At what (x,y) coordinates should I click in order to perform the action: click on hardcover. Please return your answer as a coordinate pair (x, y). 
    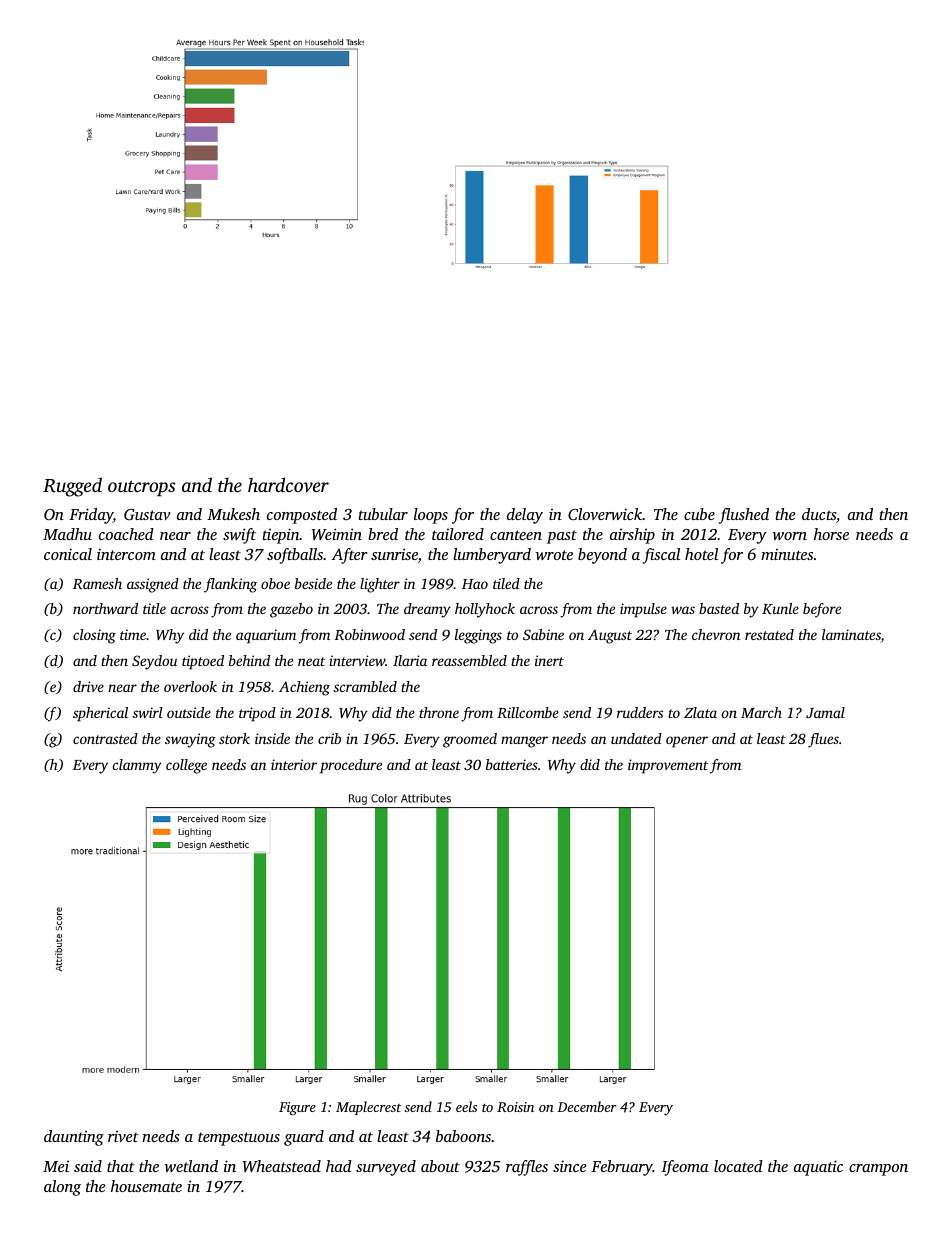
    Looking at the image, I should click on (288, 484).
